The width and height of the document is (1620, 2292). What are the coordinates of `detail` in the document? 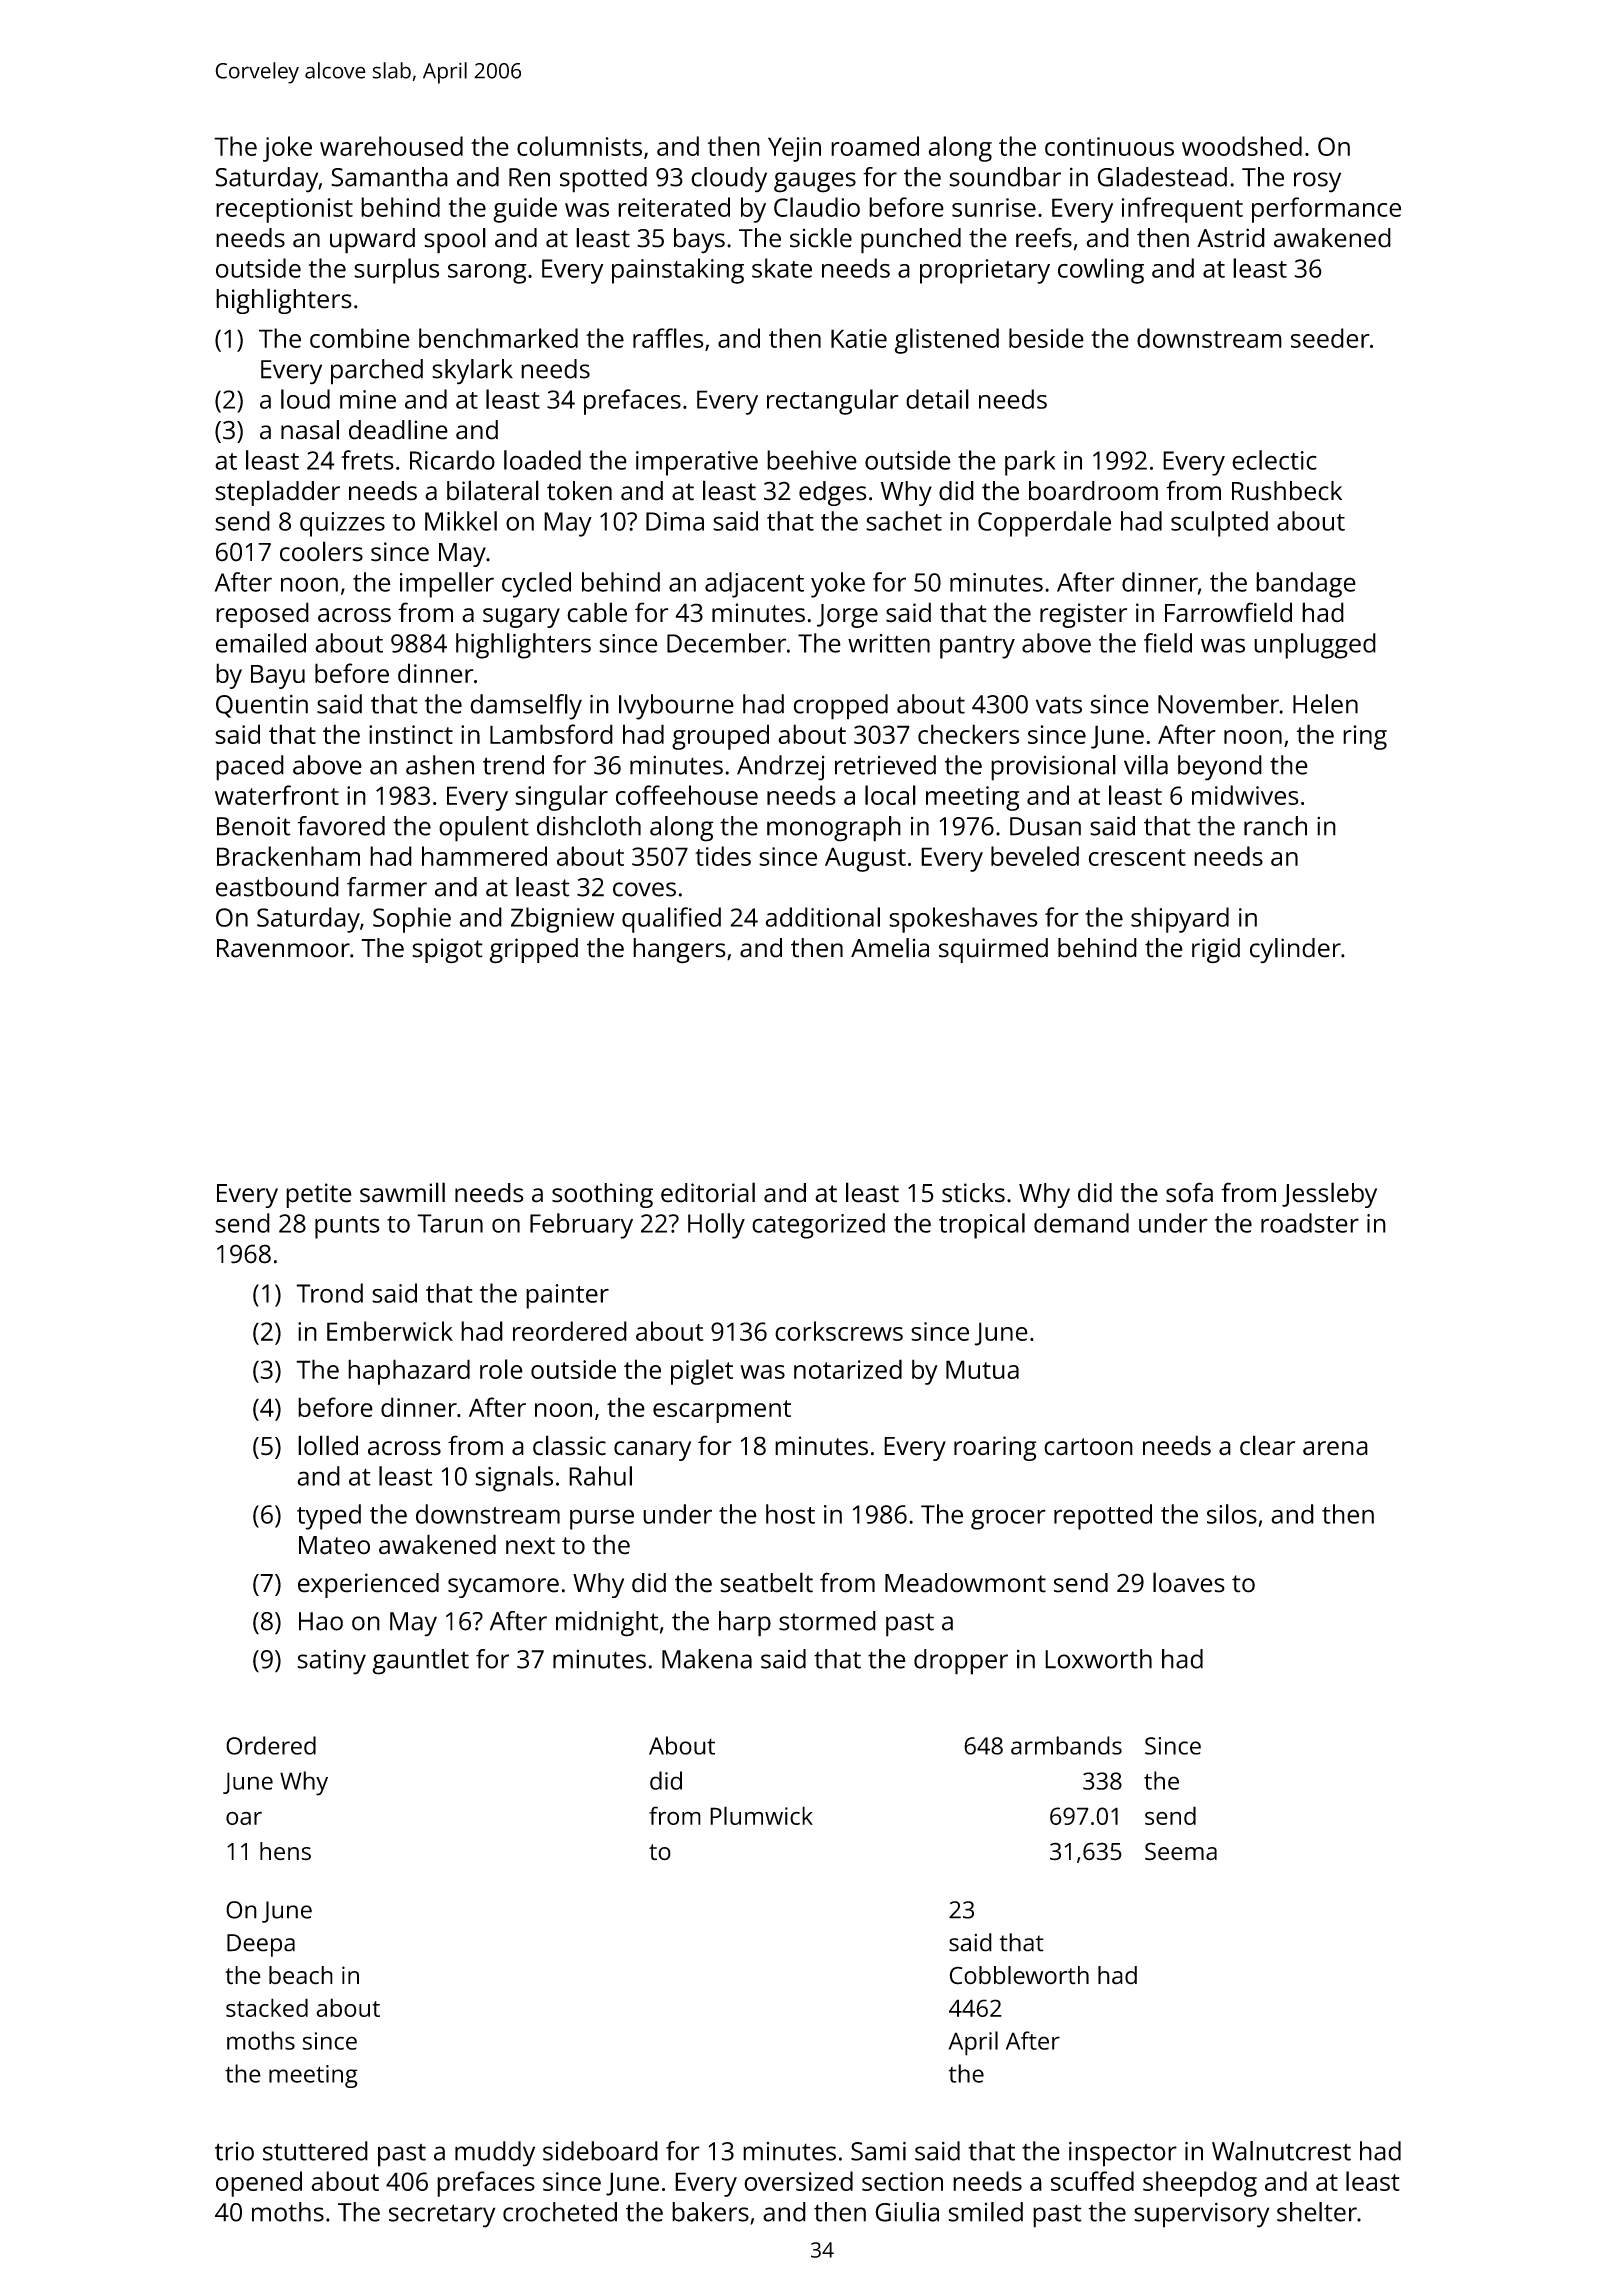 It's located at (937, 399).
